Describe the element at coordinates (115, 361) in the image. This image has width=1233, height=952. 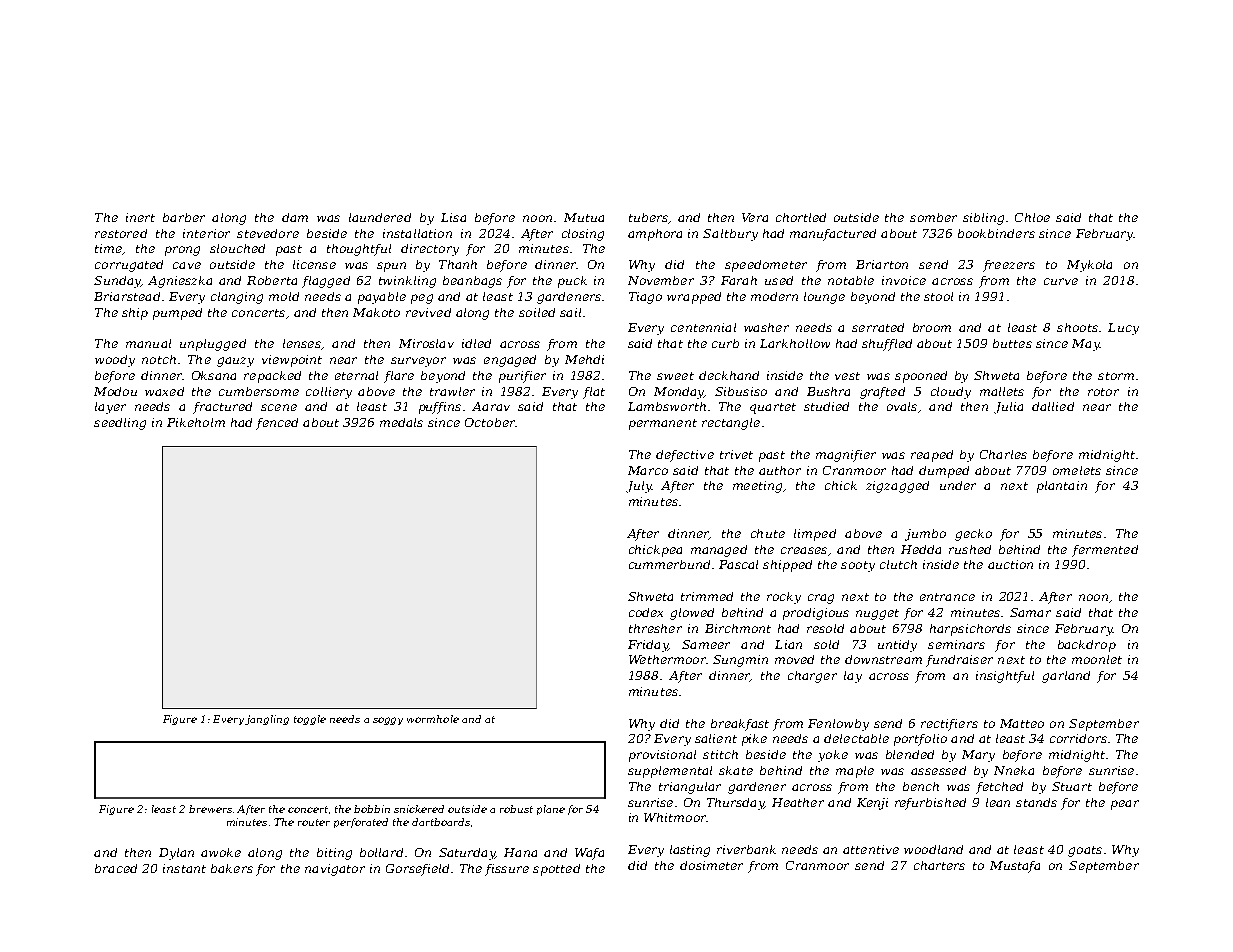
I see `woody` at that location.
